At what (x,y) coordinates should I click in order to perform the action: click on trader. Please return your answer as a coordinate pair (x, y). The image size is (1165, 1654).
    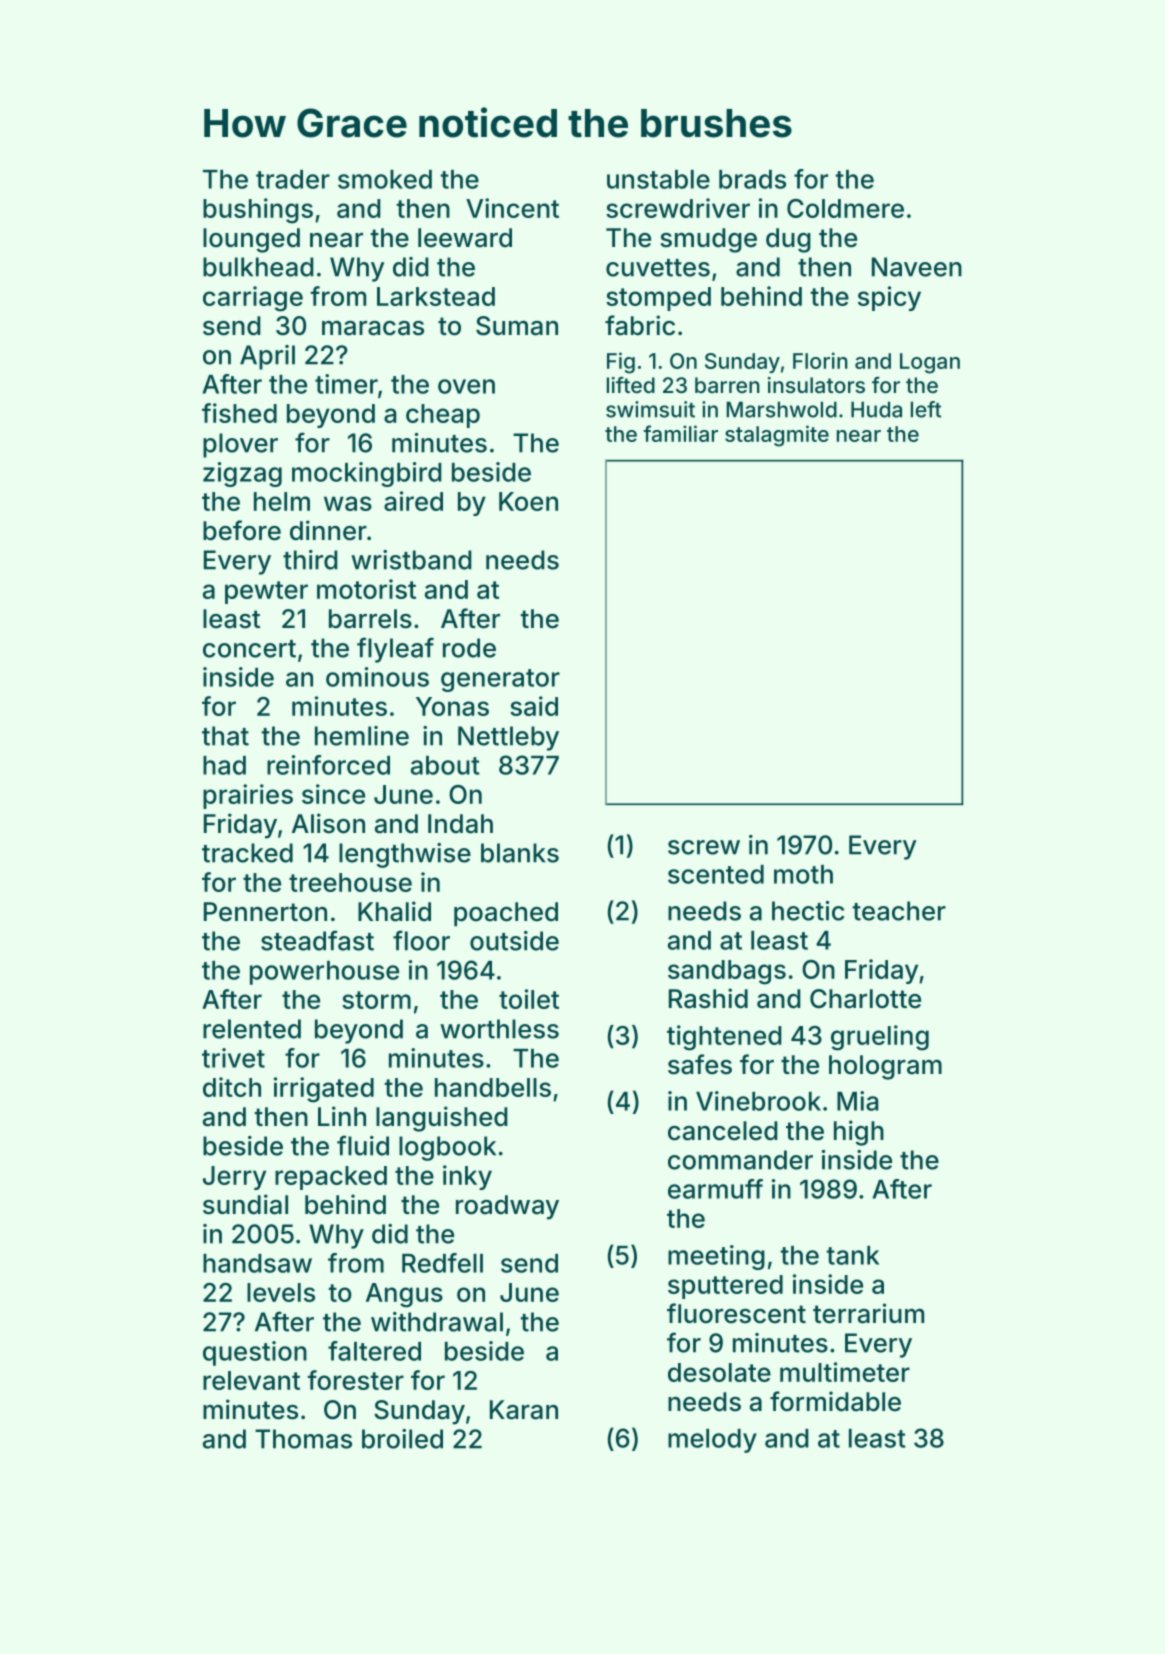
    Looking at the image, I should click on (293, 179).
